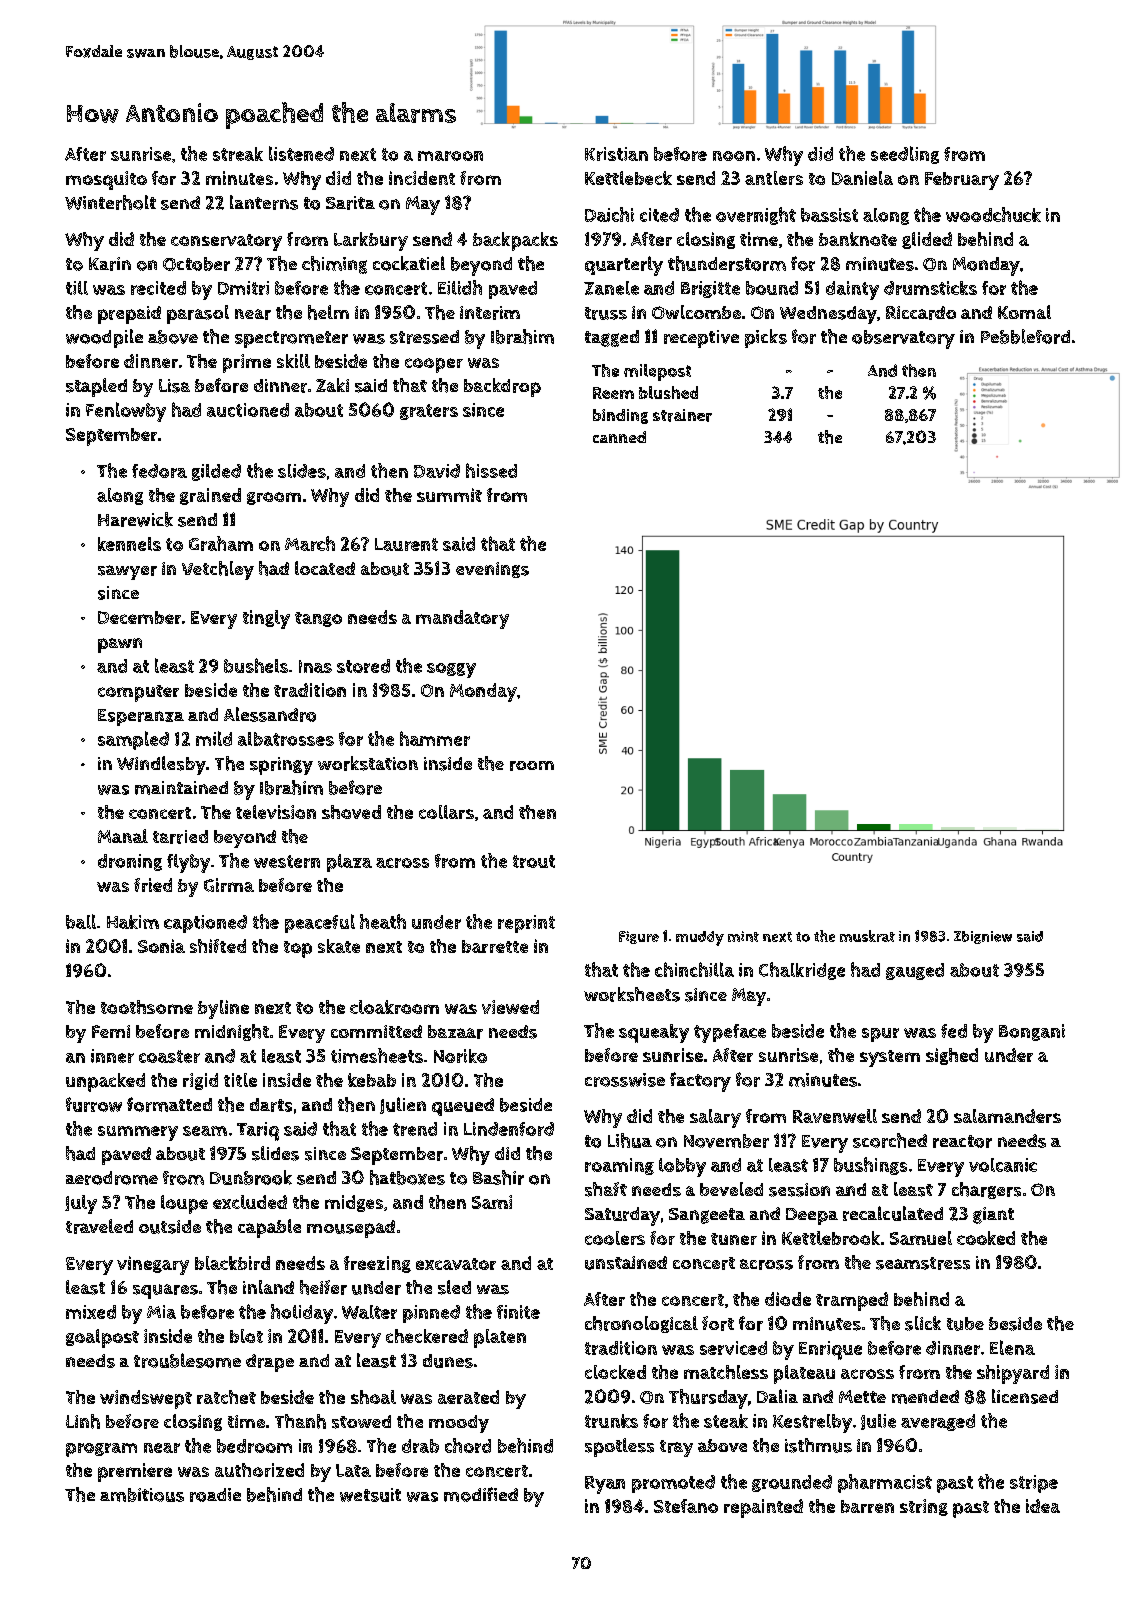  I want to click on mosquito, so click(106, 180).
